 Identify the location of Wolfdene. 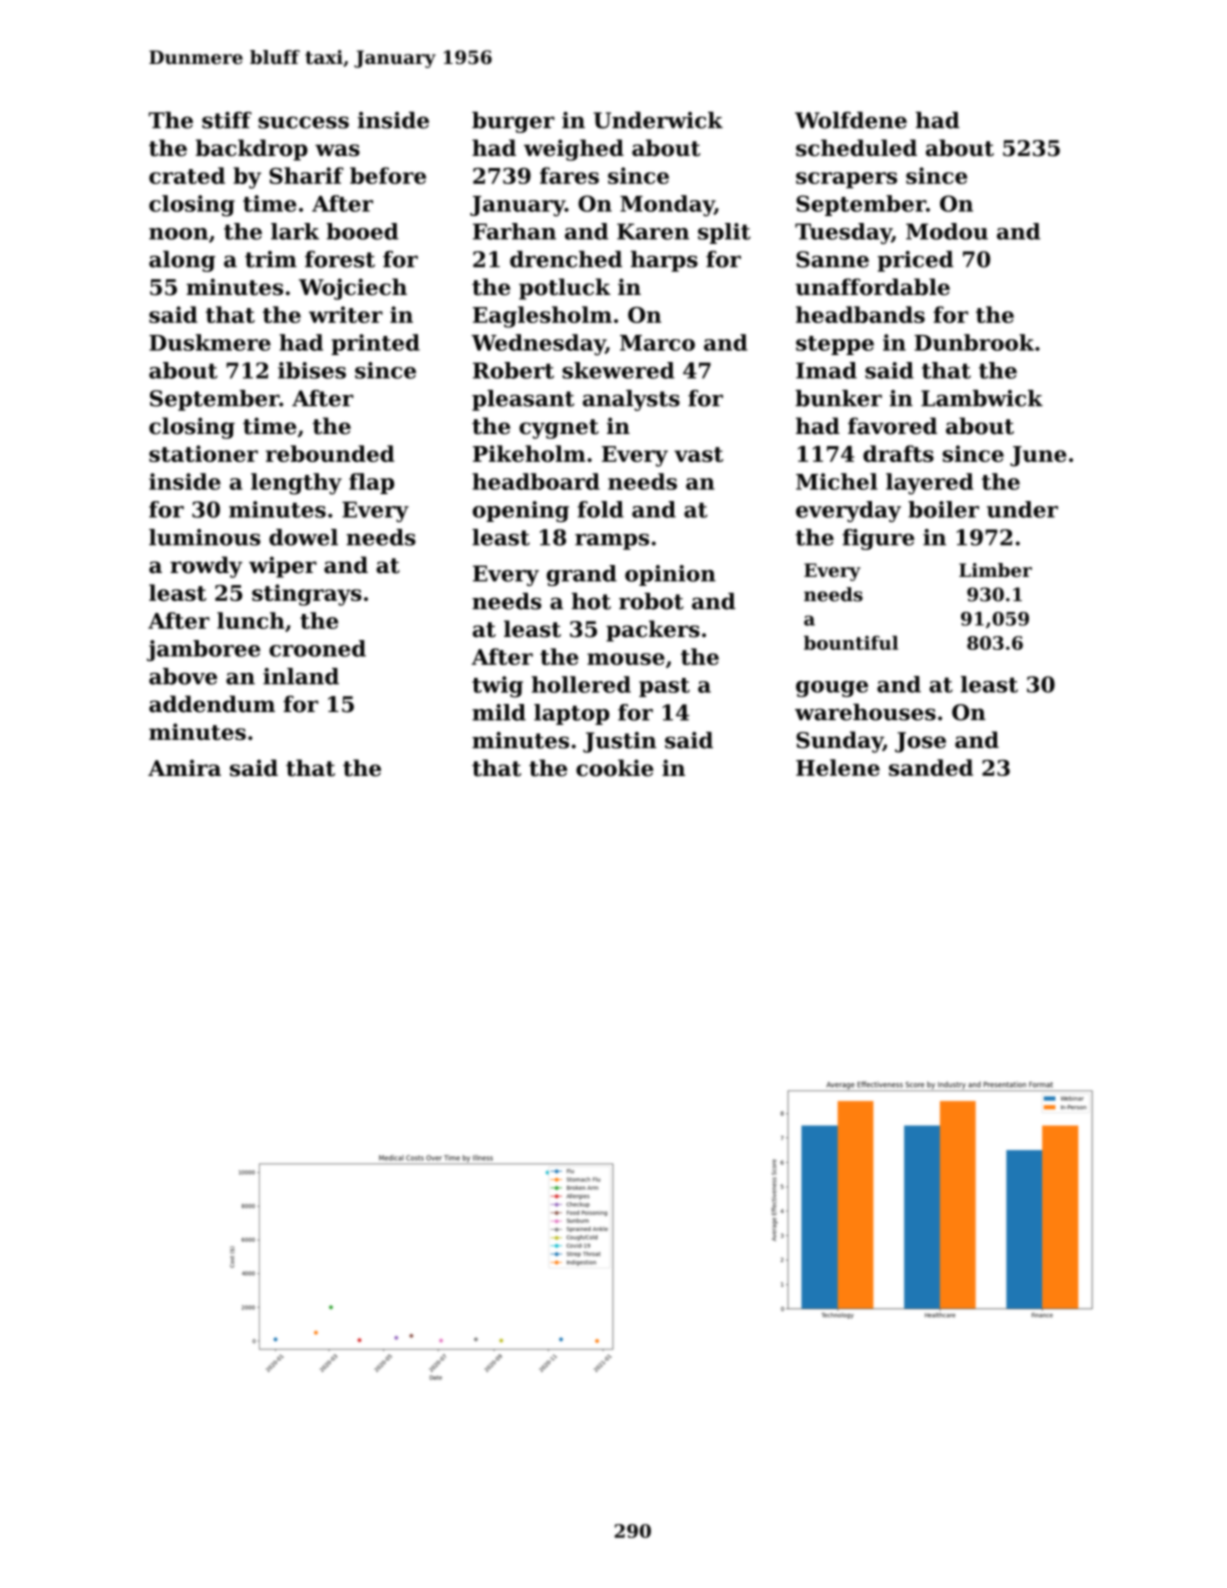
(851, 120).
